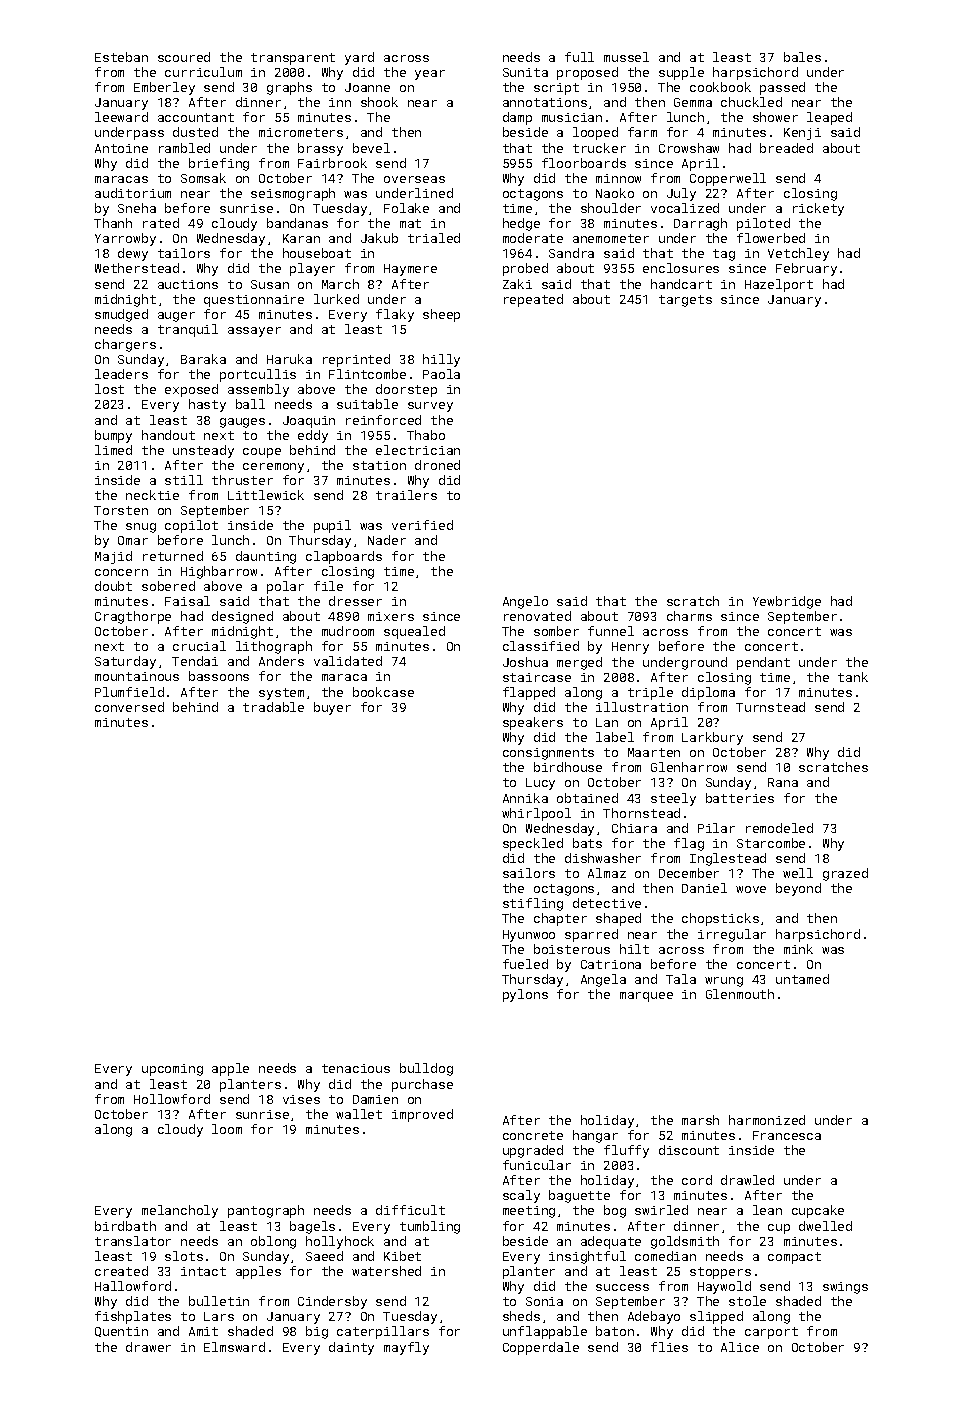 This screenshot has width=971, height=1407. What do you see at coordinates (172, 1070) in the screenshot?
I see `upcoming` at bounding box center [172, 1070].
